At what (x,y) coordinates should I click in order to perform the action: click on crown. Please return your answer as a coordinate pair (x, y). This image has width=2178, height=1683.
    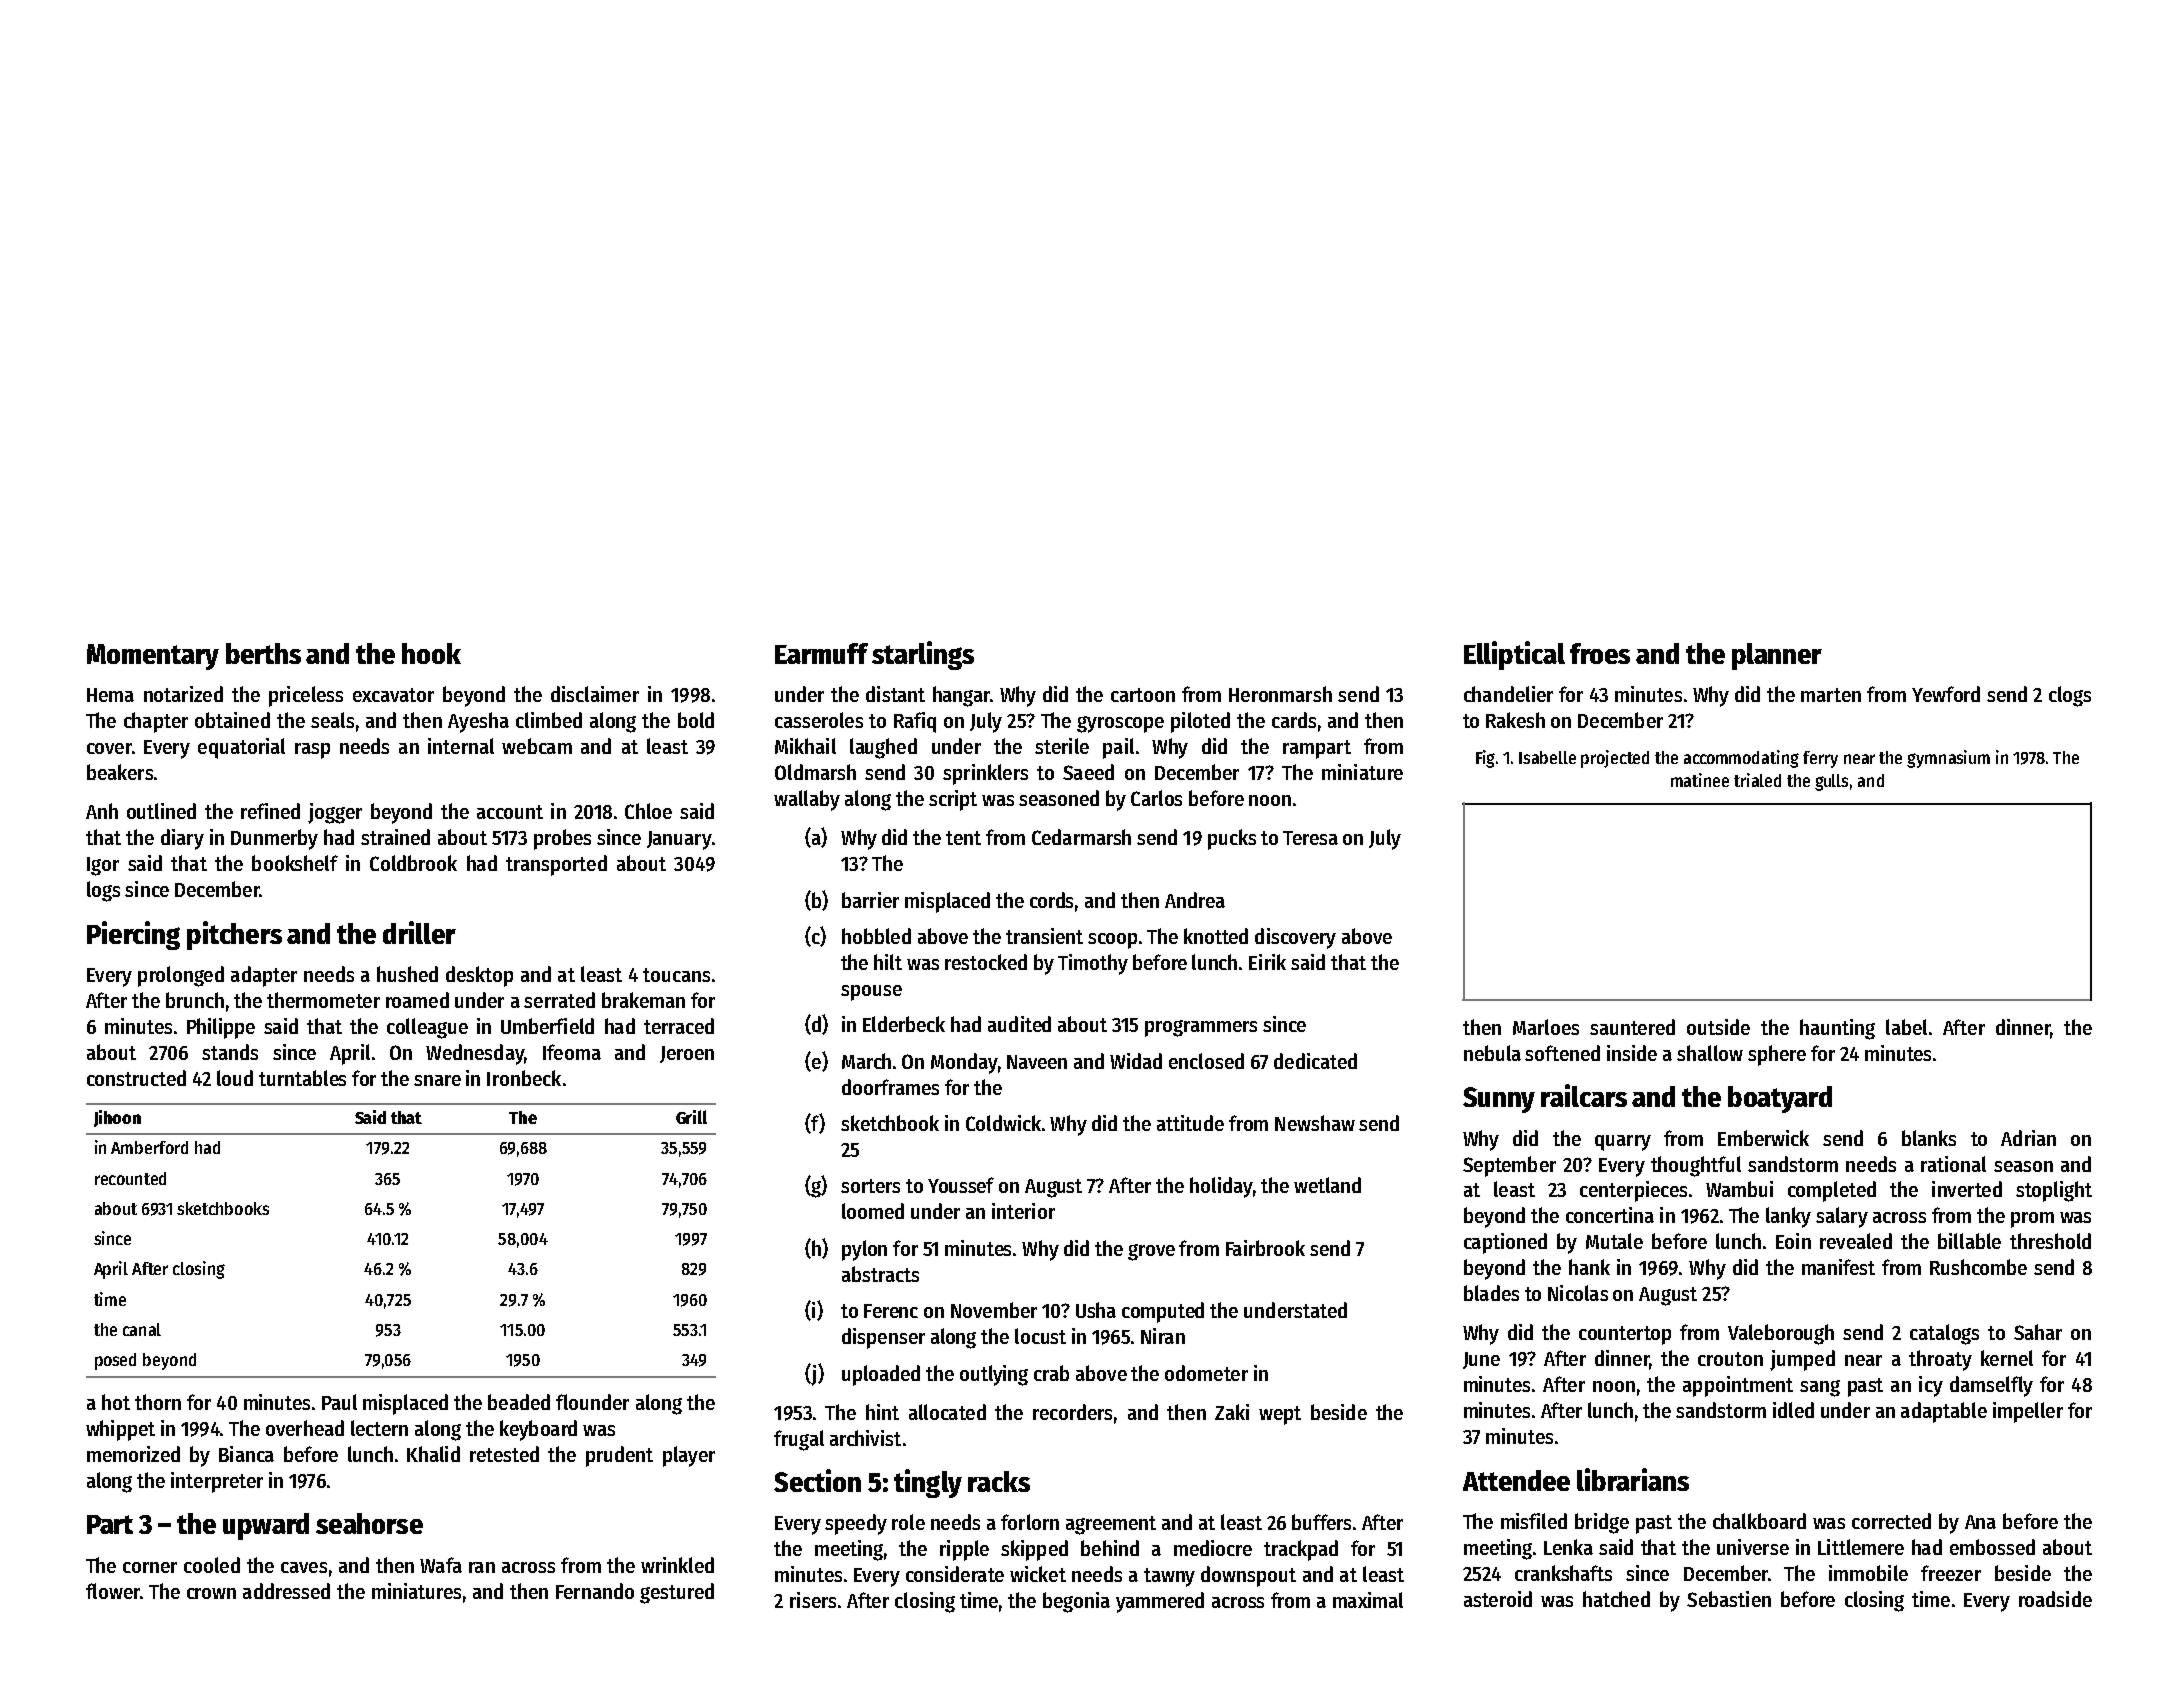
    Looking at the image, I should click on (211, 1593).
